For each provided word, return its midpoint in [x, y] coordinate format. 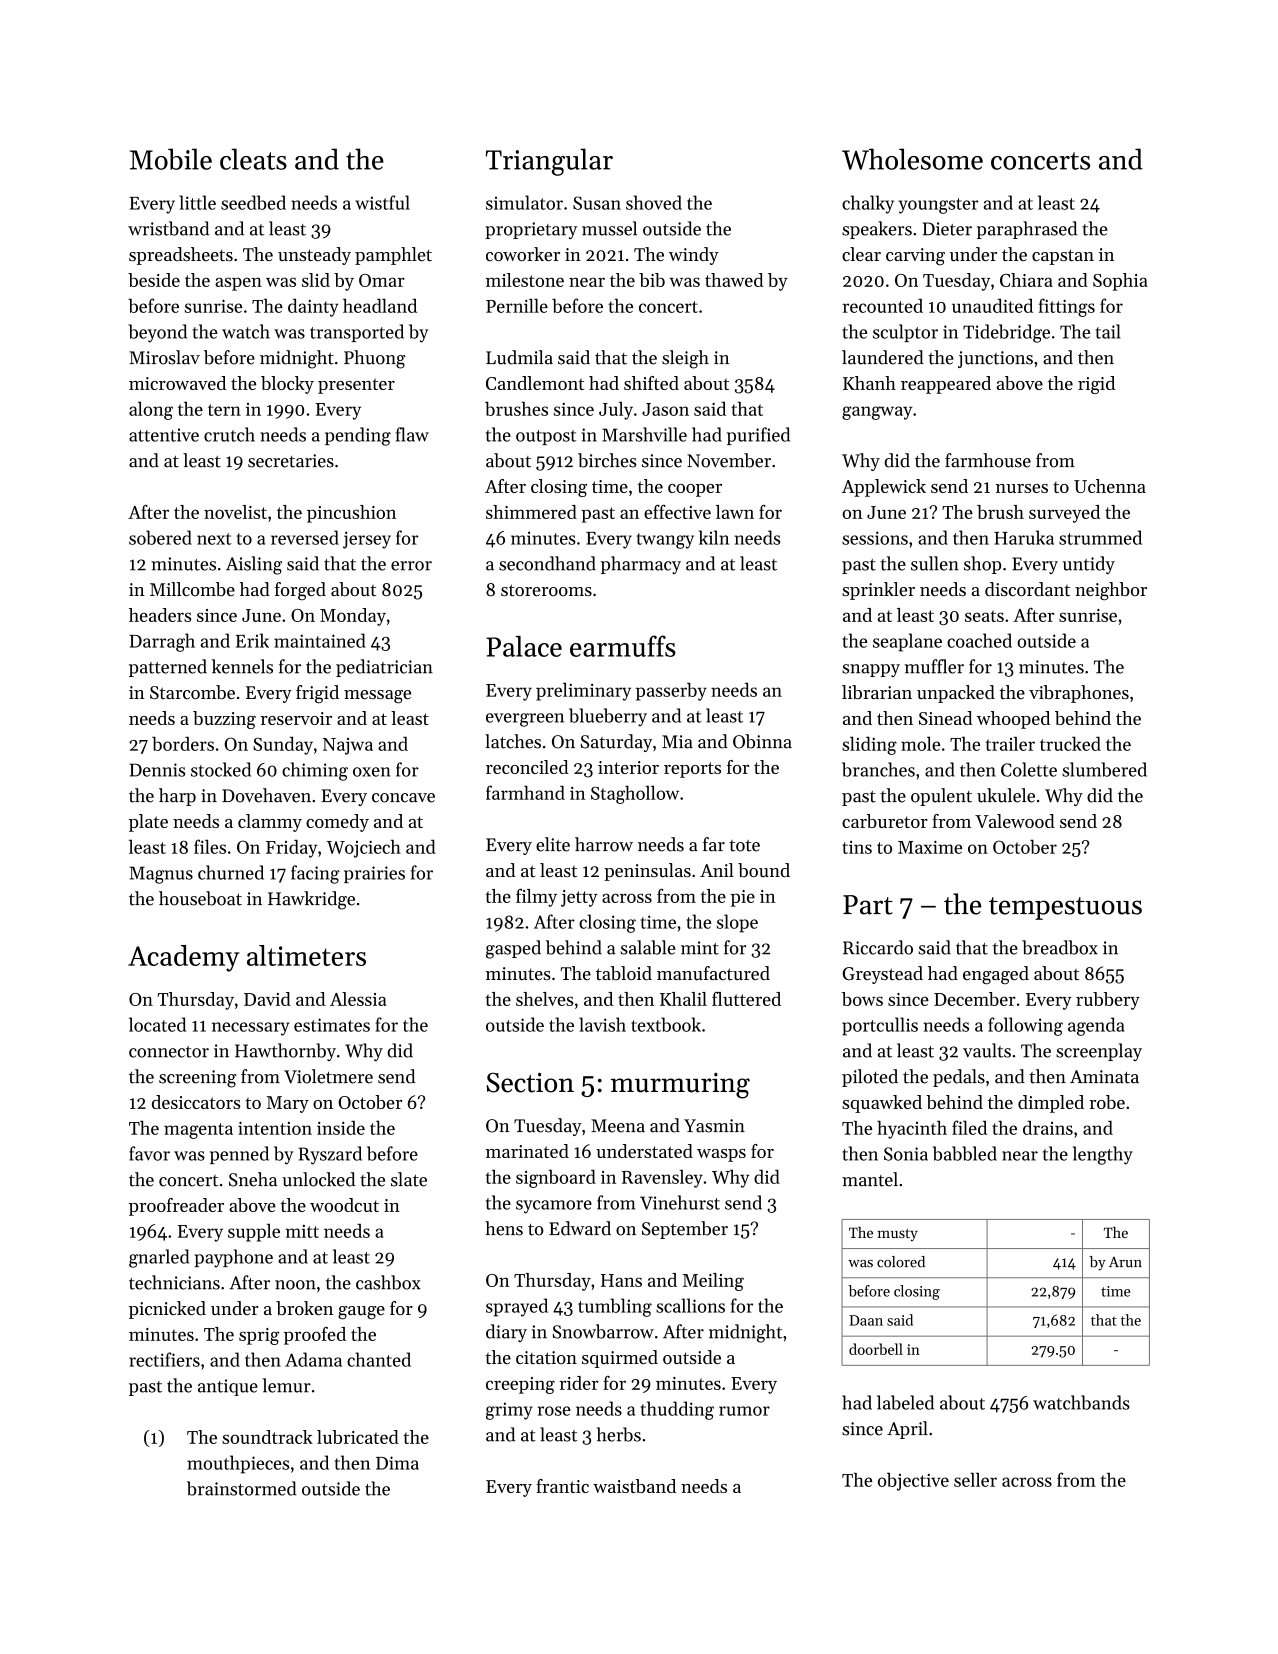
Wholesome [912, 159]
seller [975, 1479]
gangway [877, 413]
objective [913, 1481]
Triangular [549, 162]
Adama [313, 1359]
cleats [253, 159]
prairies [374, 874]
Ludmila [519, 357]
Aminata [1104, 1077]
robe [1107, 1102]
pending [358, 436]
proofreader [176, 1207]
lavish [602, 1024]
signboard [556, 1178]
